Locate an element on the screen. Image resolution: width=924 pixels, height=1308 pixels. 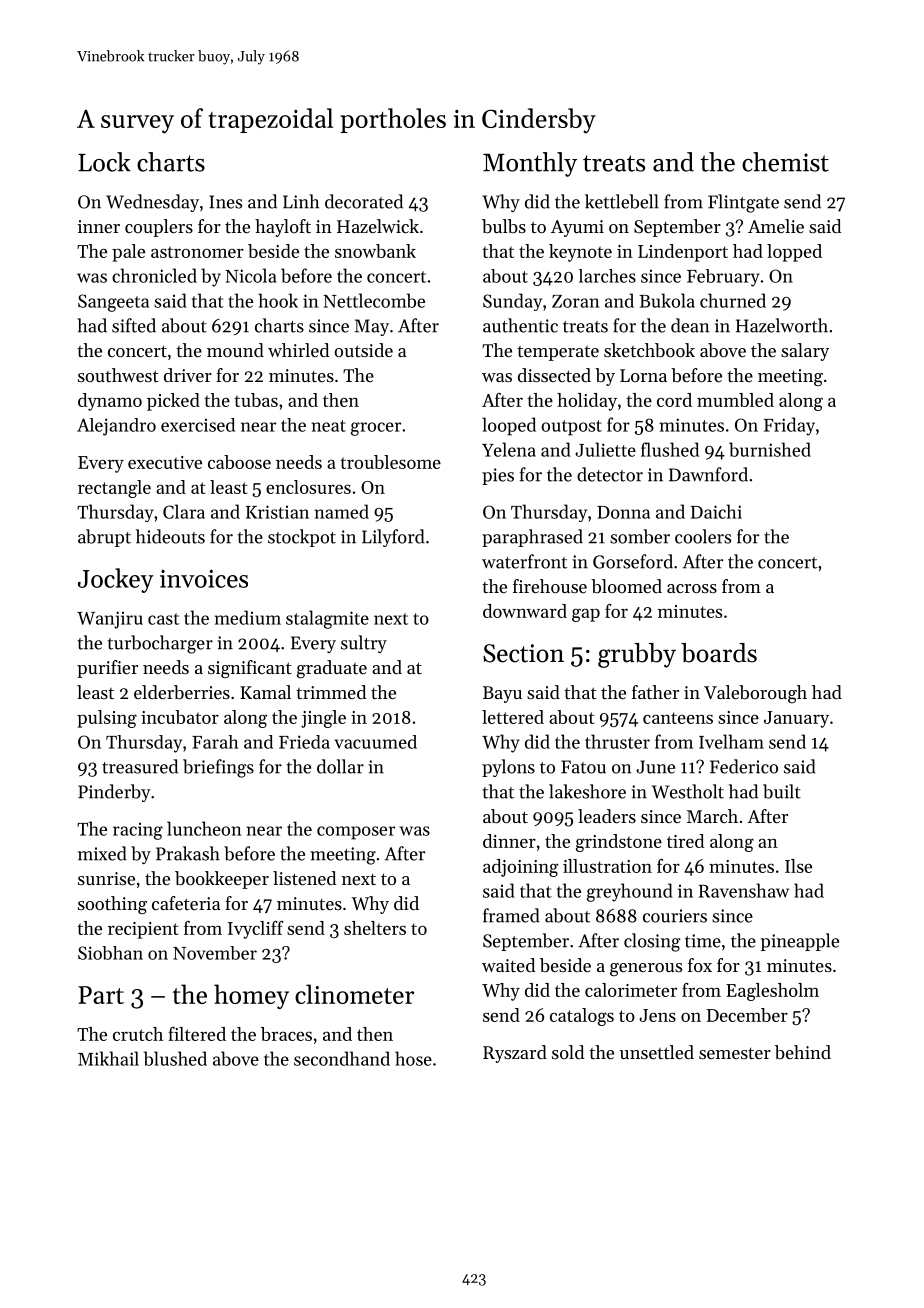
lopped is located at coordinates (794, 253).
